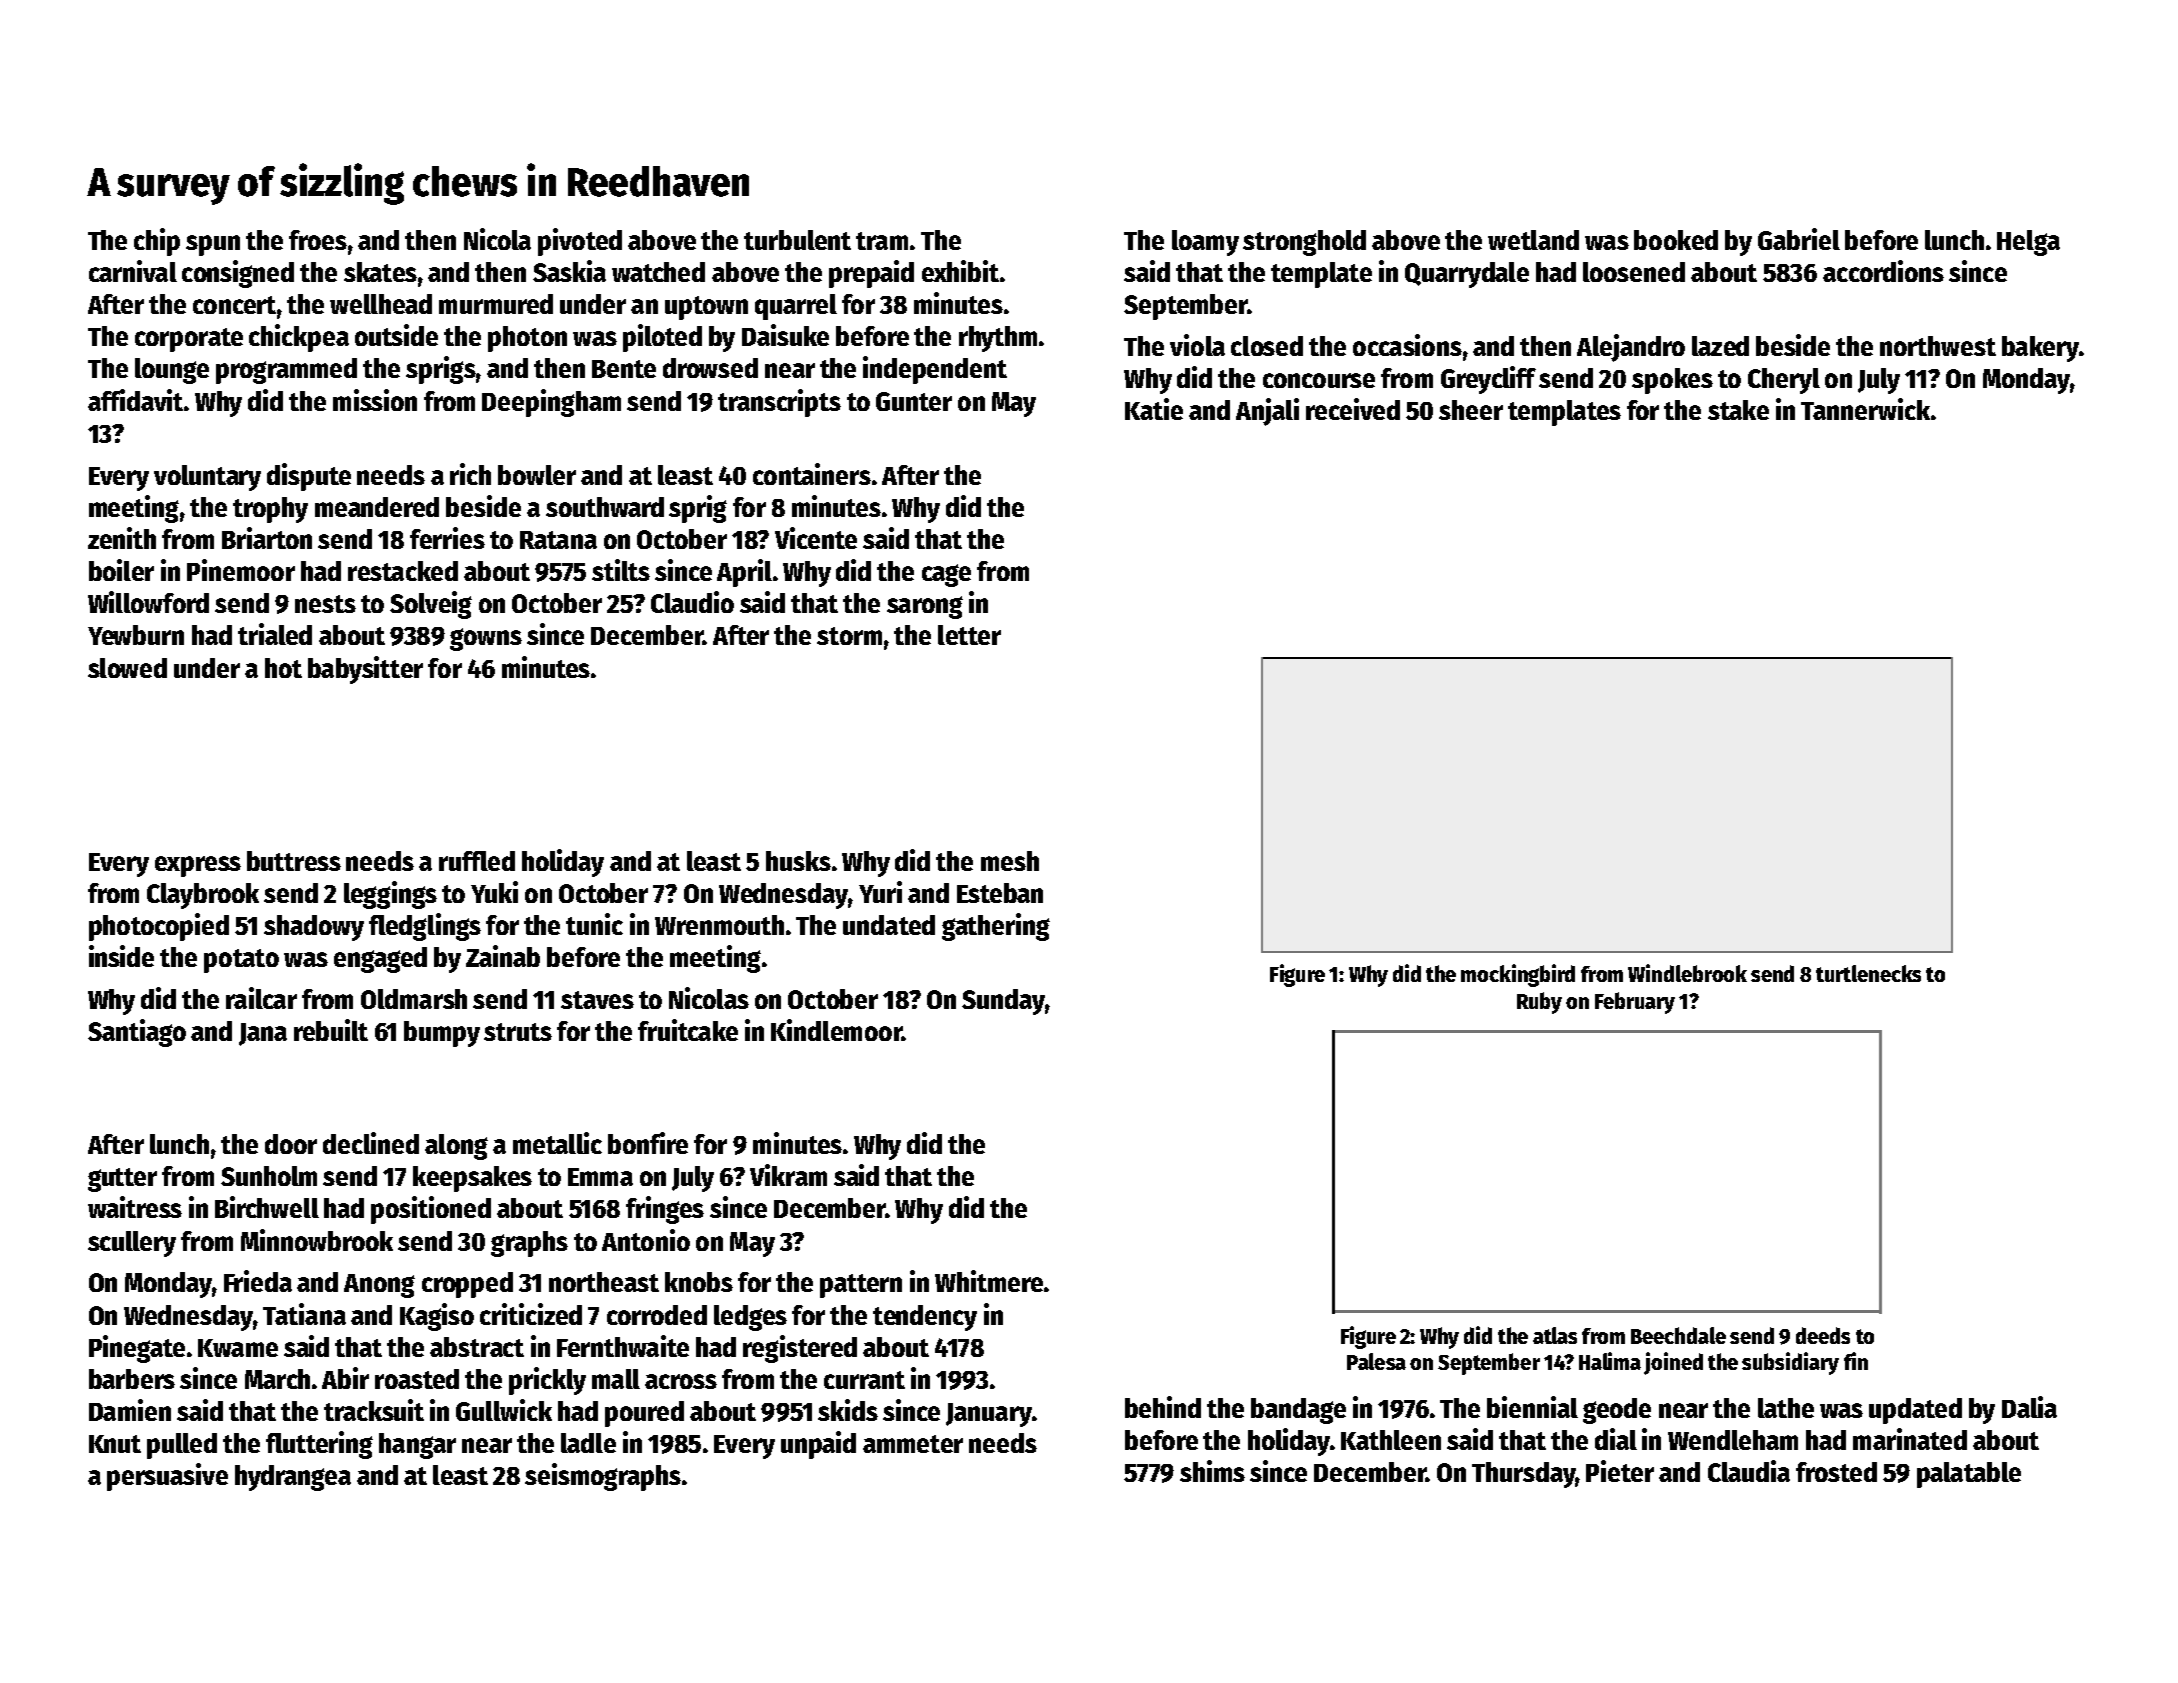 Image resolution: width=2178 pixels, height=1683 pixels. I want to click on Tannerwick, so click(1865, 409).
